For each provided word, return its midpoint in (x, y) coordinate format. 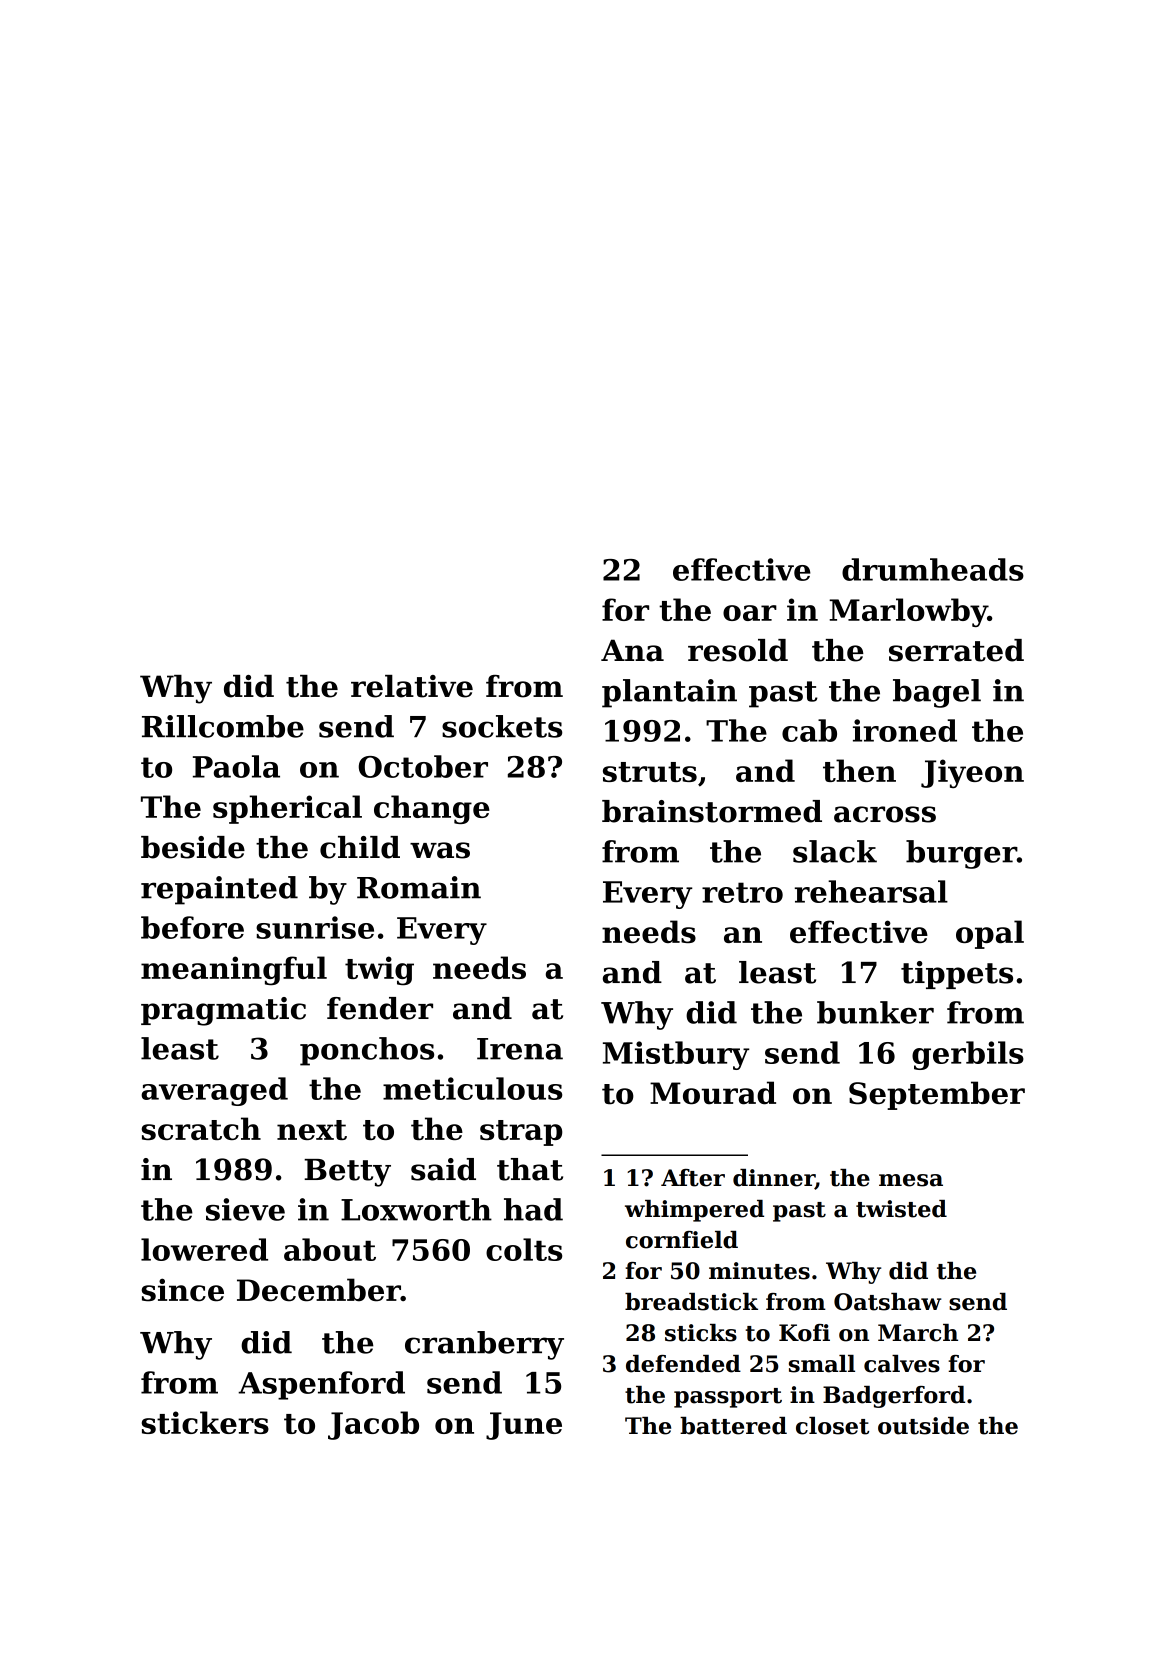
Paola (236, 766)
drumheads (933, 569)
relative (412, 686)
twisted (901, 1209)
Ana (632, 650)
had (533, 1209)
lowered (204, 1249)
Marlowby (908, 612)
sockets (502, 726)
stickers (205, 1422)
